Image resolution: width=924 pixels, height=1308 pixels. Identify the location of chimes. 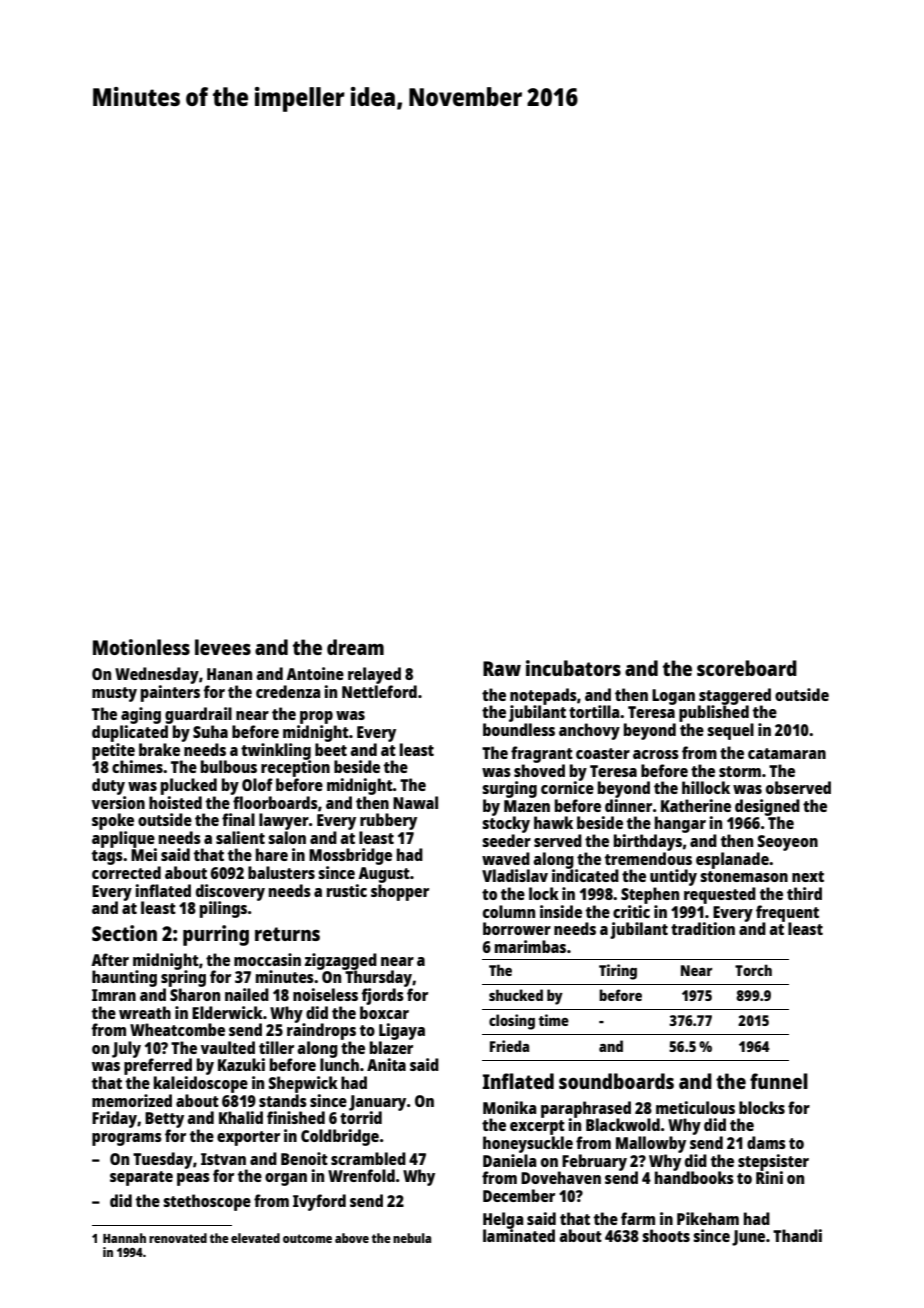
(137, 766).
